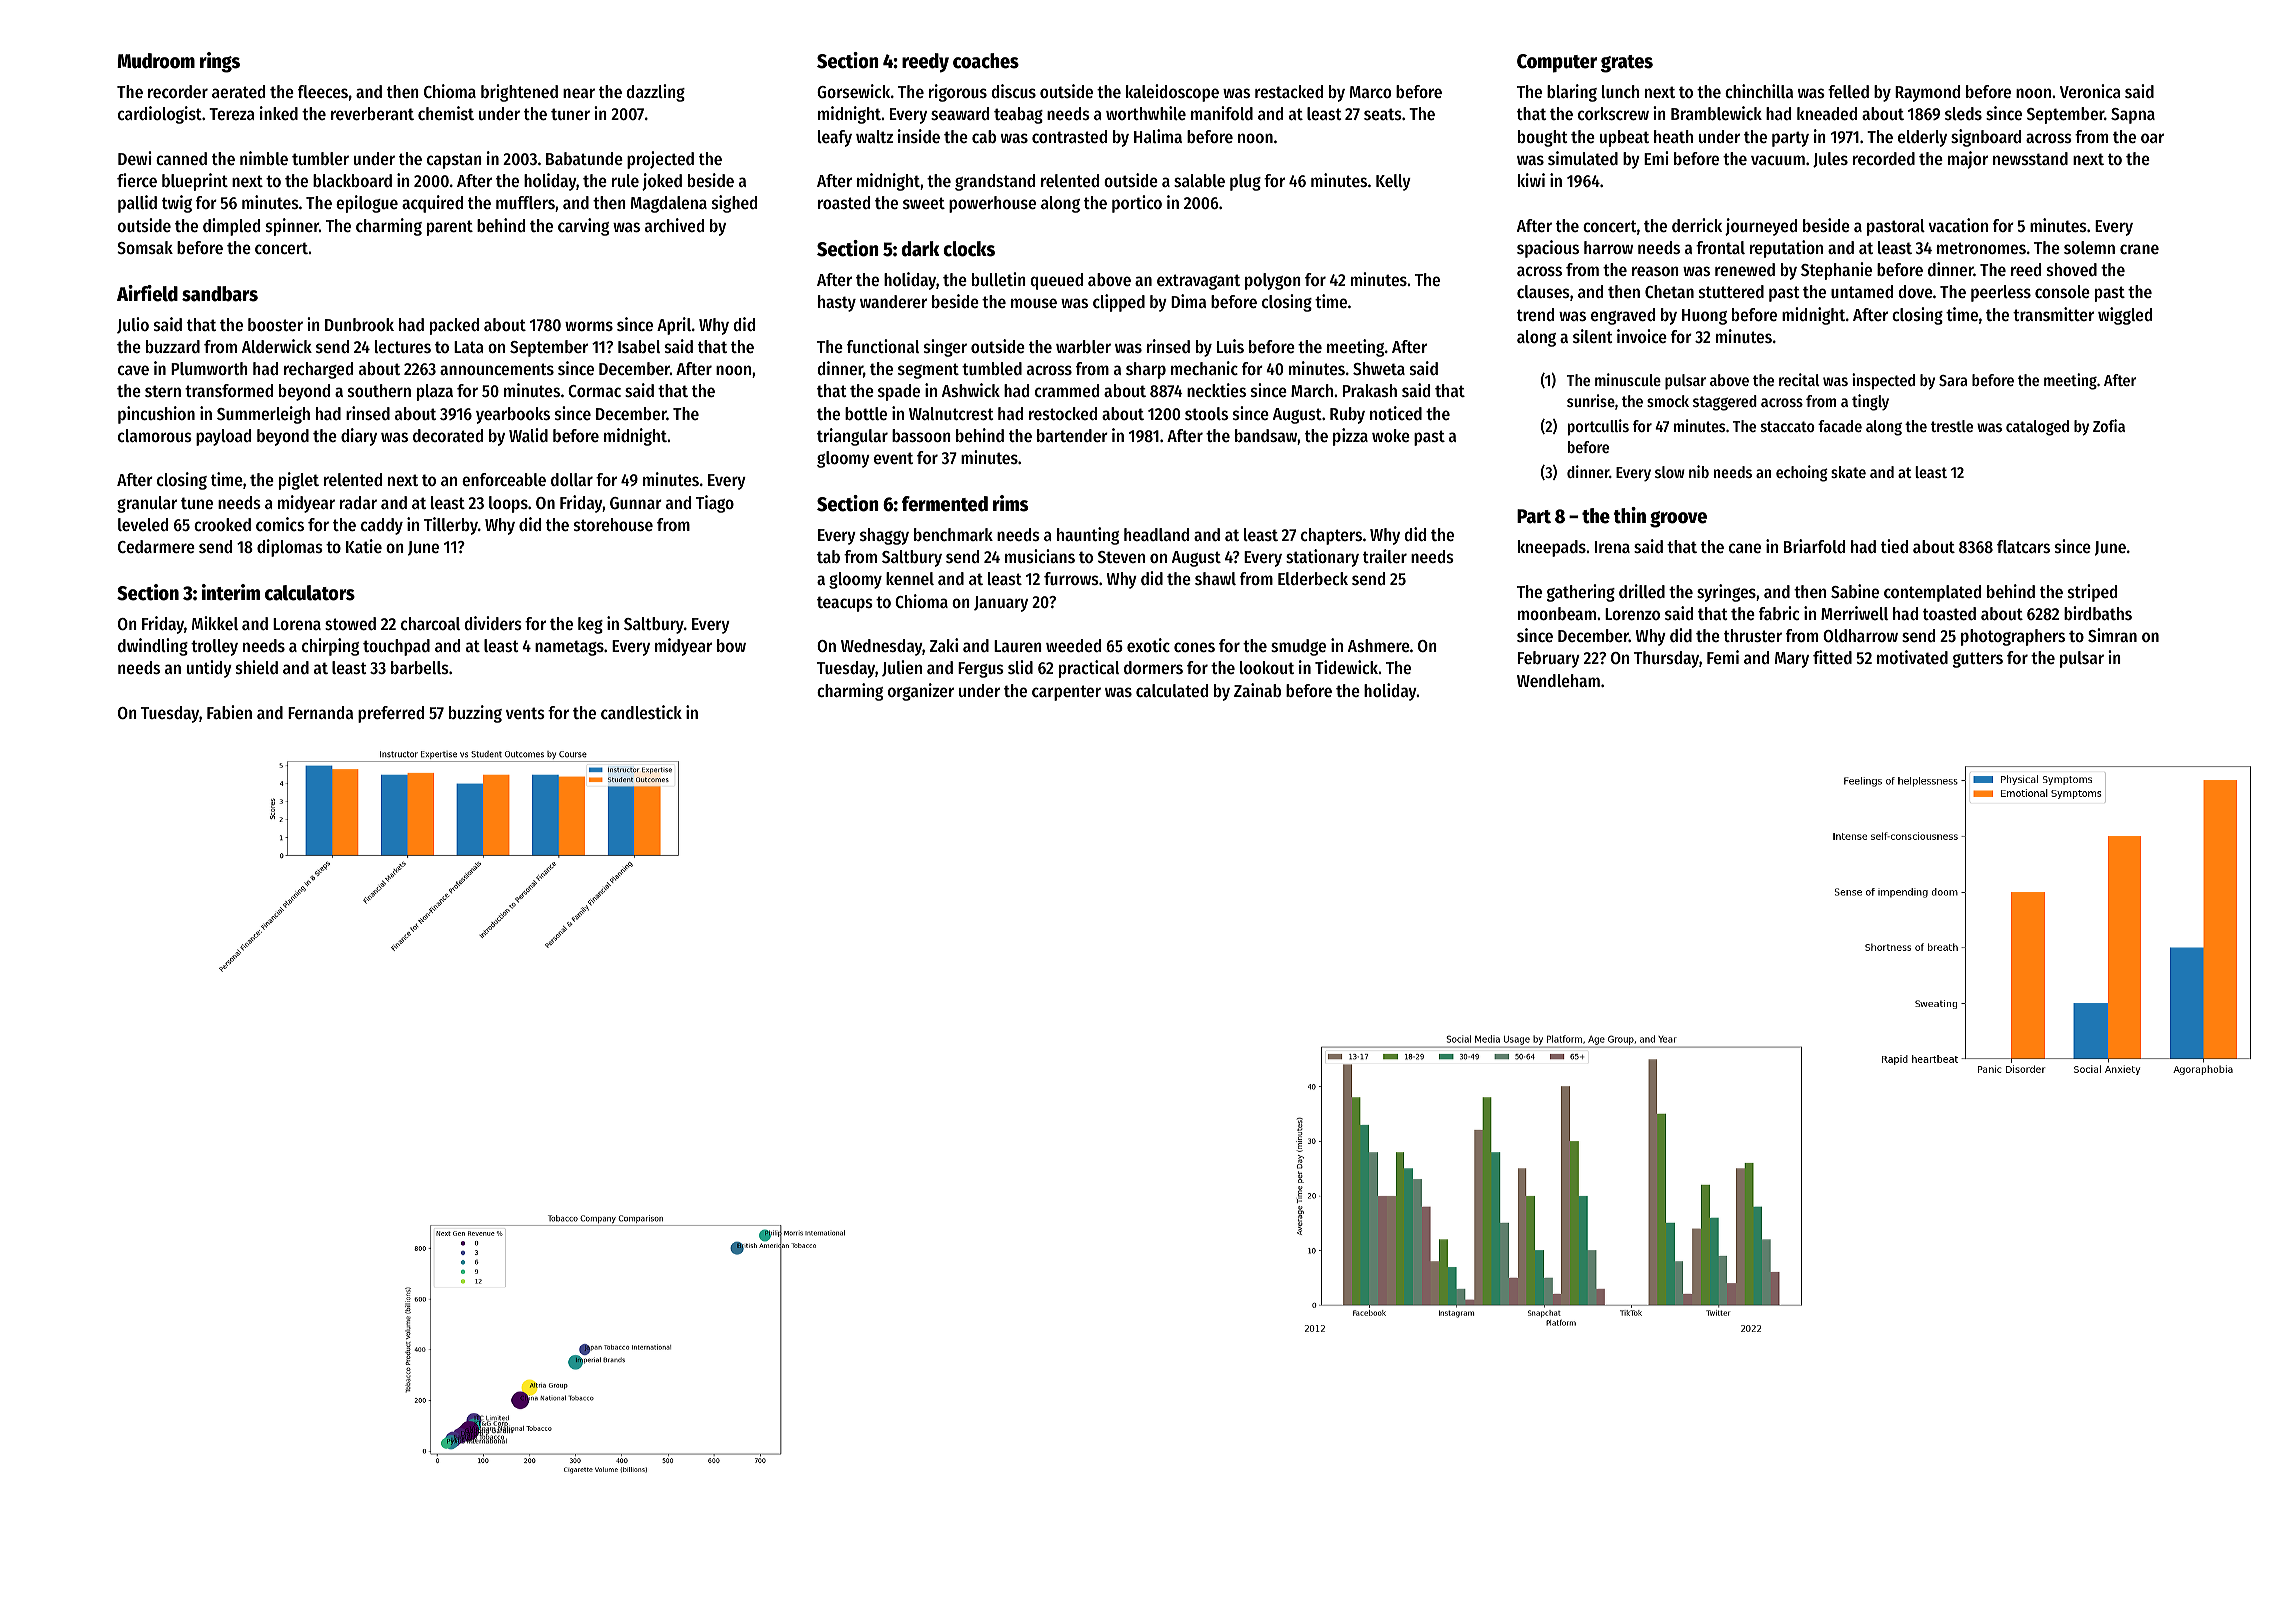 The height and width of the image is (1614, 2282). What do you see at coordinates (299, 481) in the image?
I see `piglet` at bounding box center [299, 481].
